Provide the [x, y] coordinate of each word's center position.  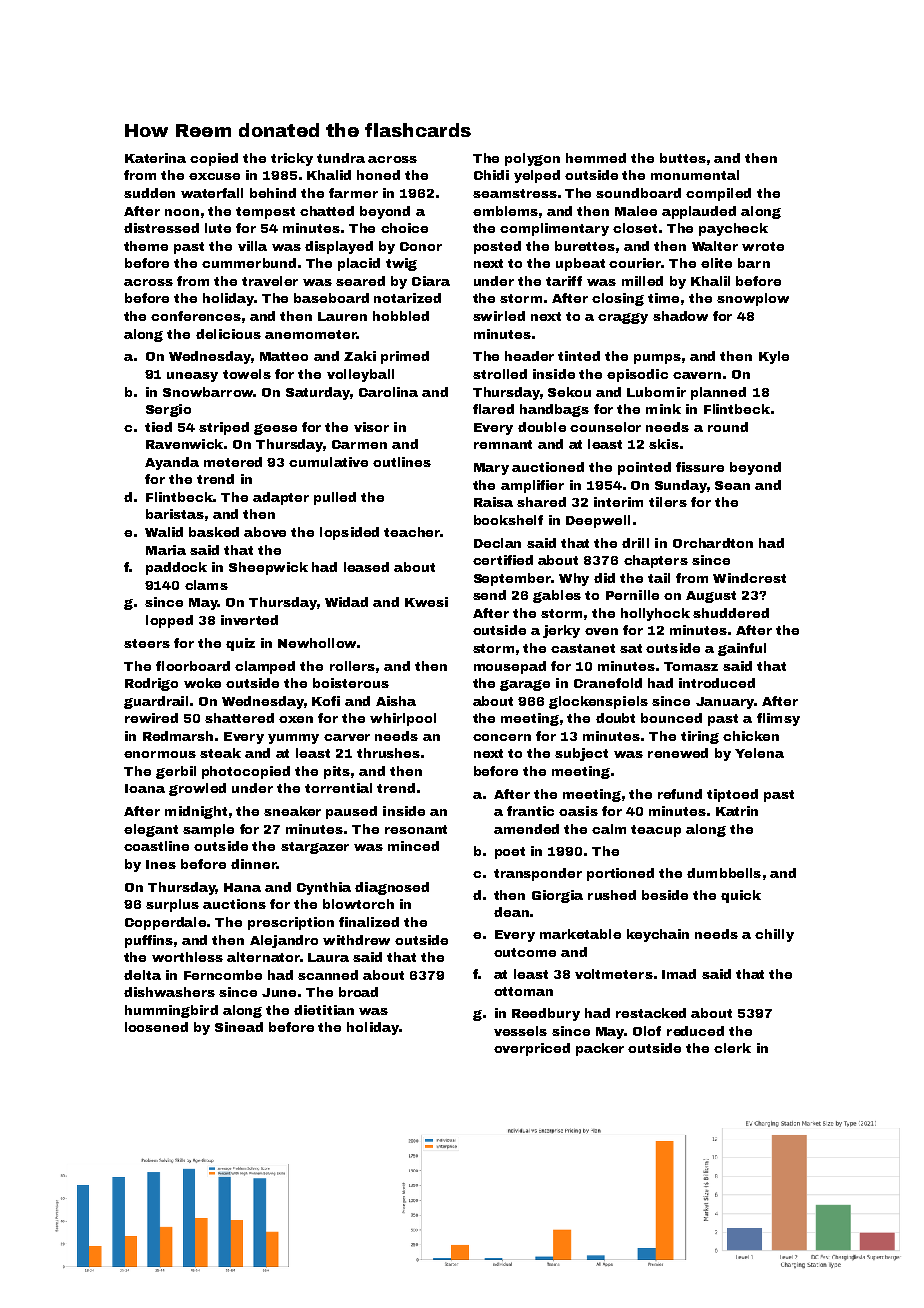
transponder [538, 874]
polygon [532, 159]
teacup [656, 831]
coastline [156, 846]
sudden [149, 193]
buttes [683, 158]
